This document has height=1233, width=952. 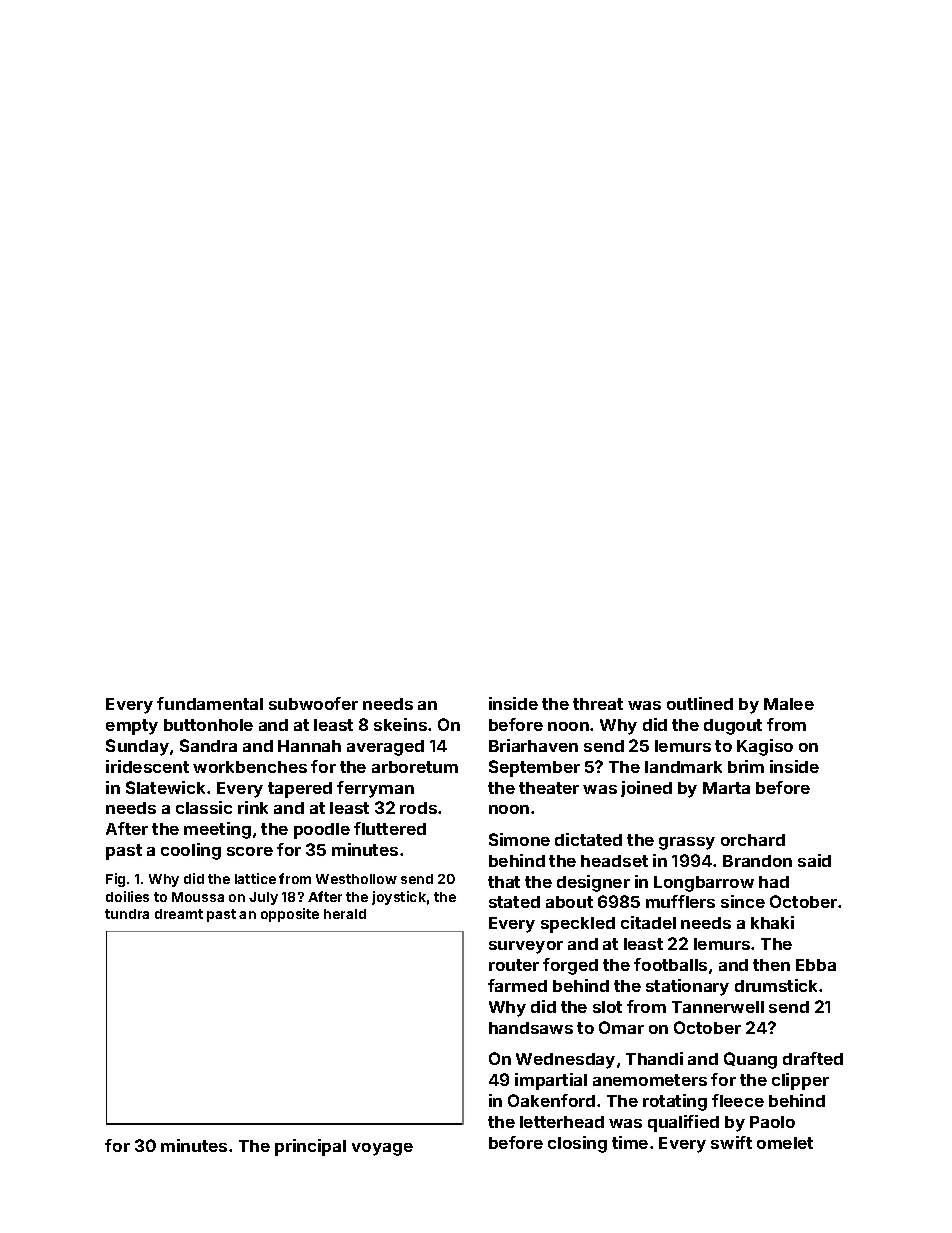 What do you see at coordinates (774, 882) in the document?
I see `had` at bounding box center [774, 882].
